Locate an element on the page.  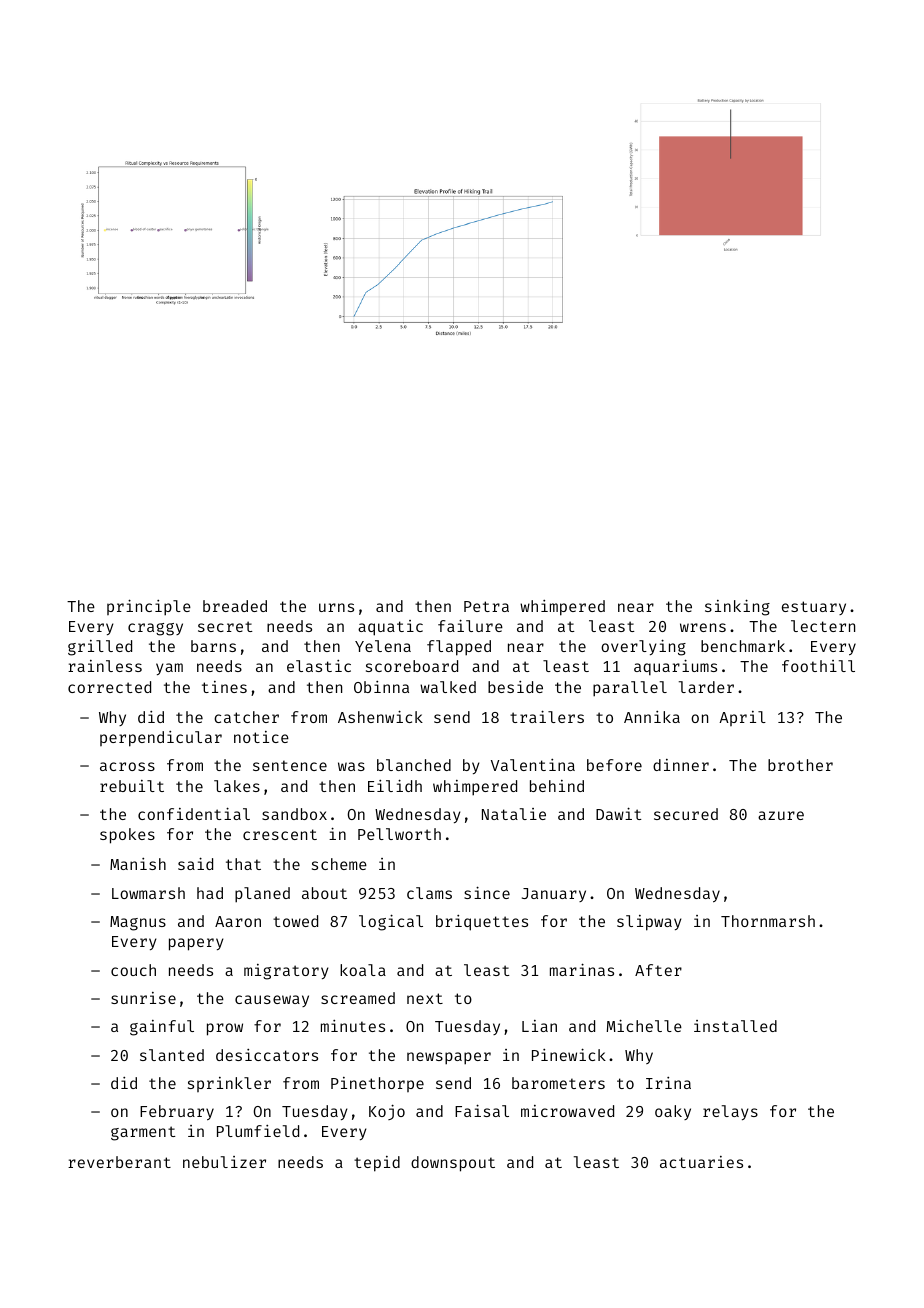
Petra is located at coordinates (486, 606).
